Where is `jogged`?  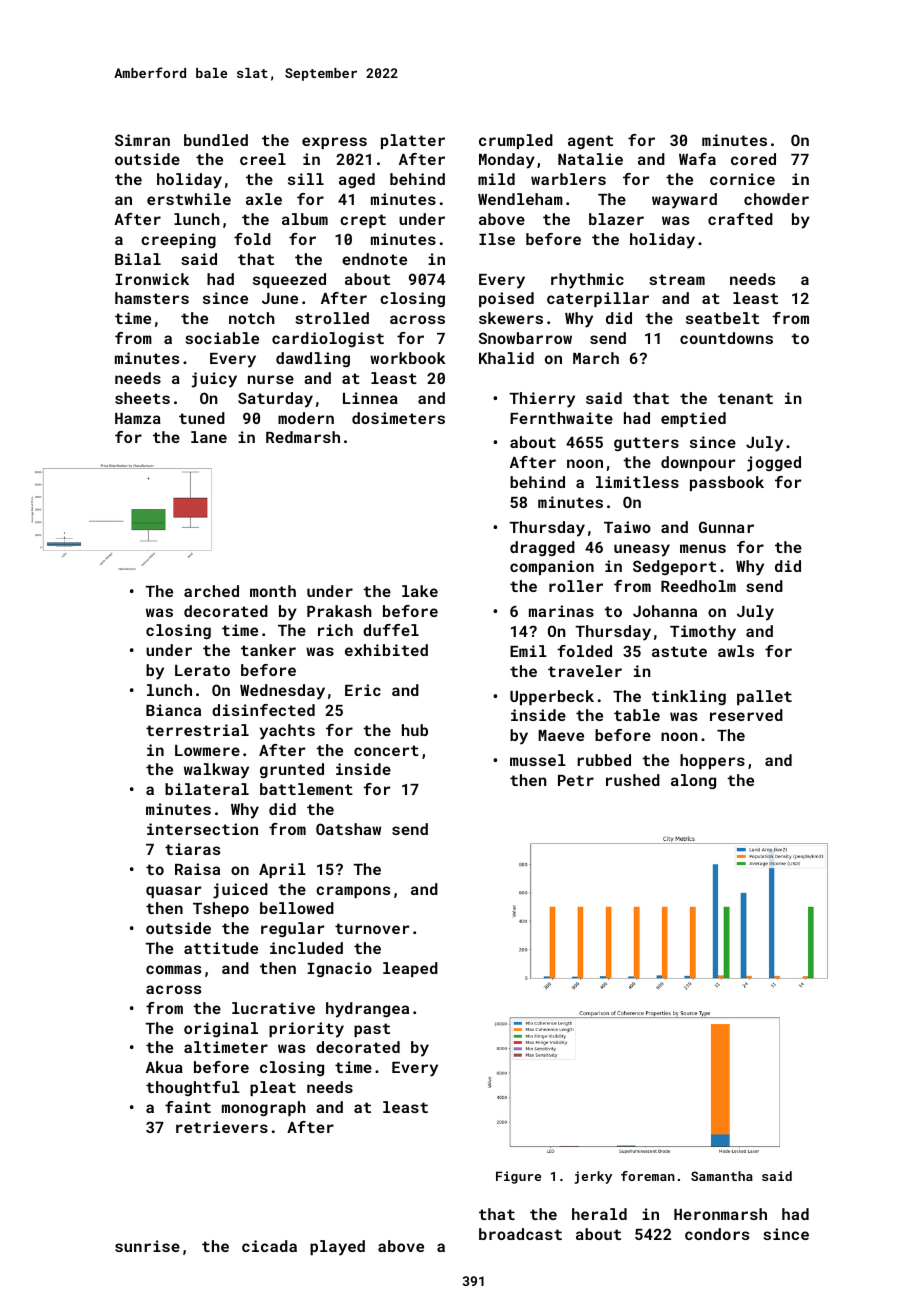
jogged is located at coordinates (774, 464).
